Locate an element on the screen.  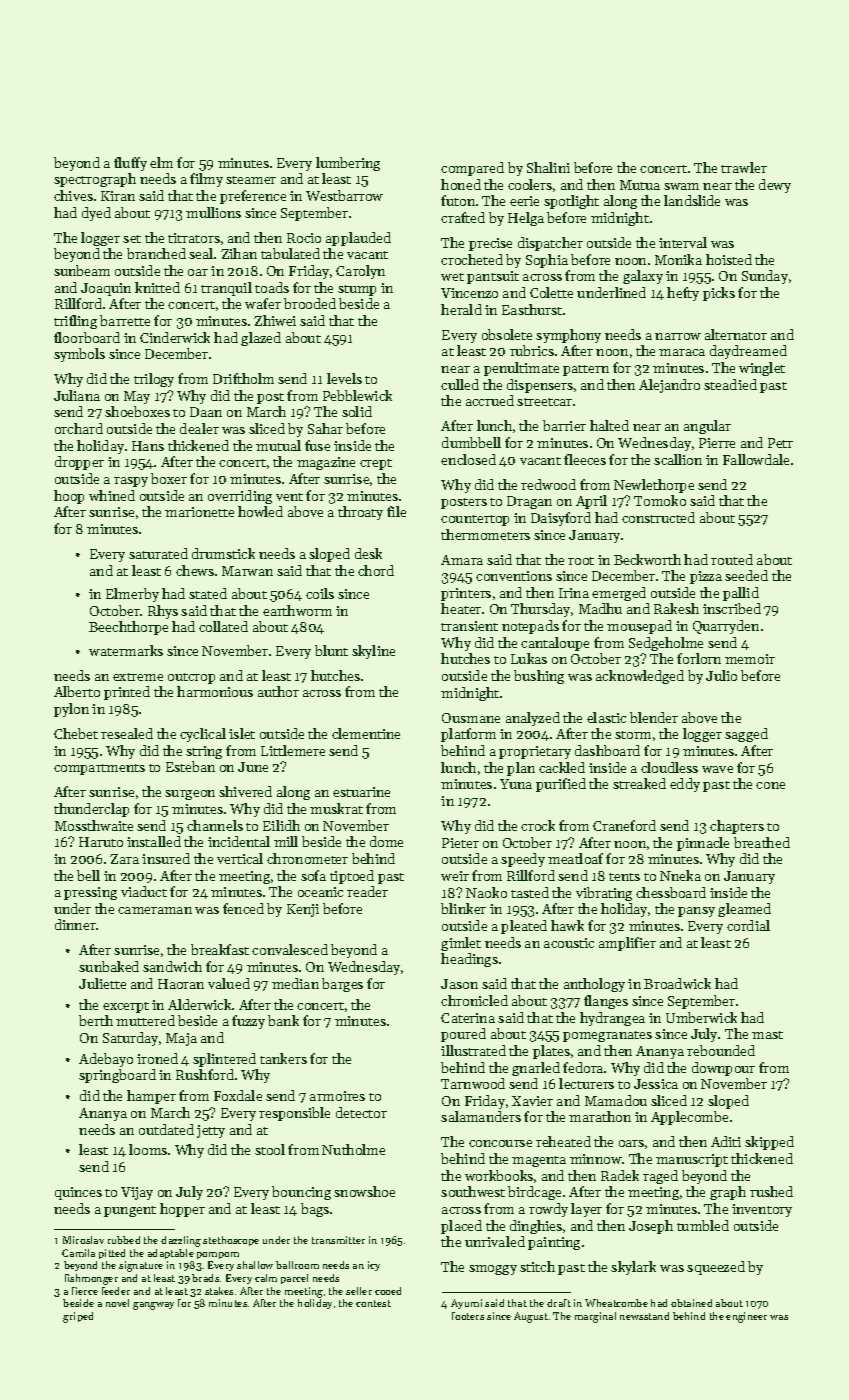
Ousmane is located at coordinates (471, 718).
